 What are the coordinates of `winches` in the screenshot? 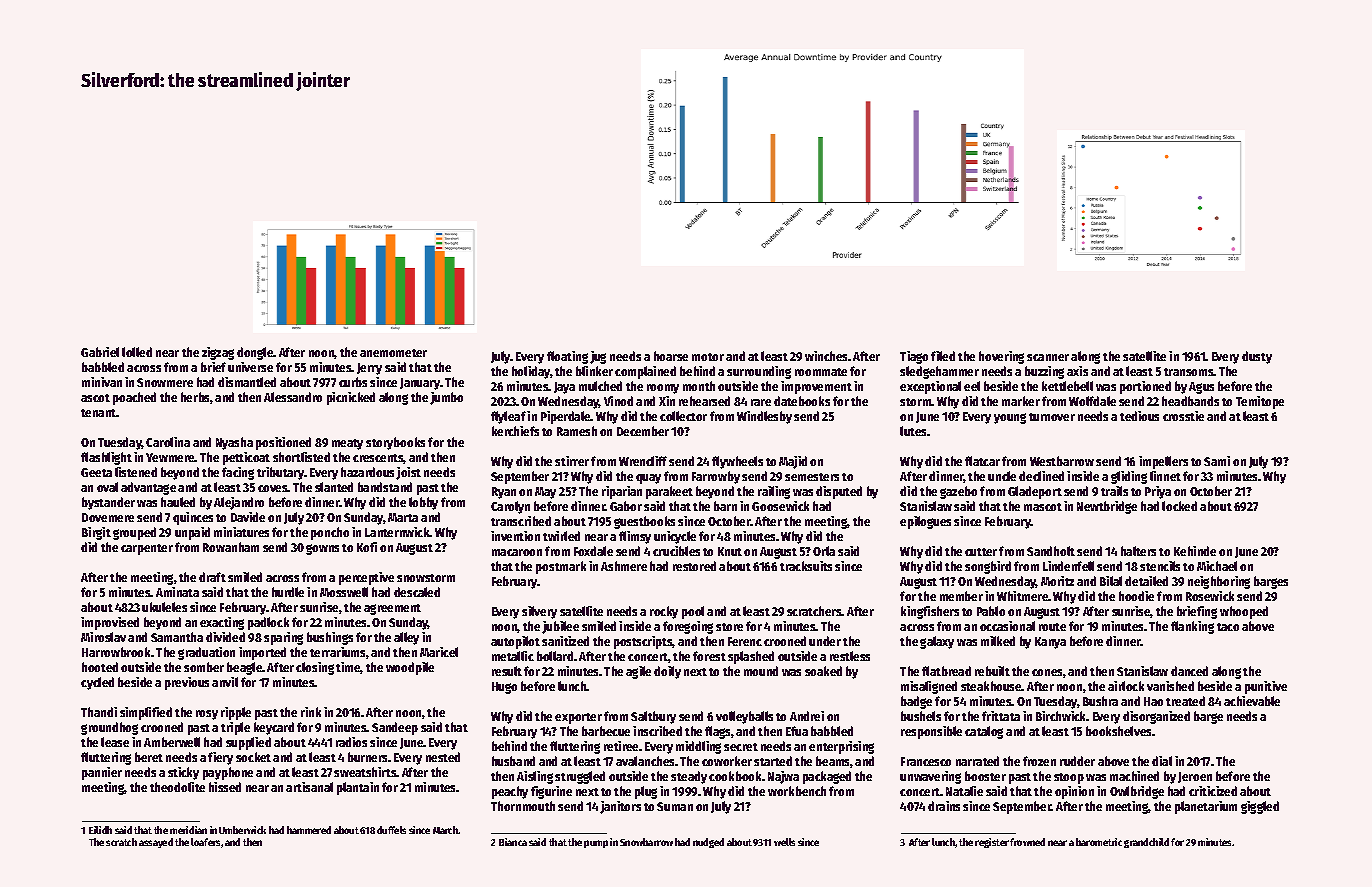 It's located at (826, 356).
